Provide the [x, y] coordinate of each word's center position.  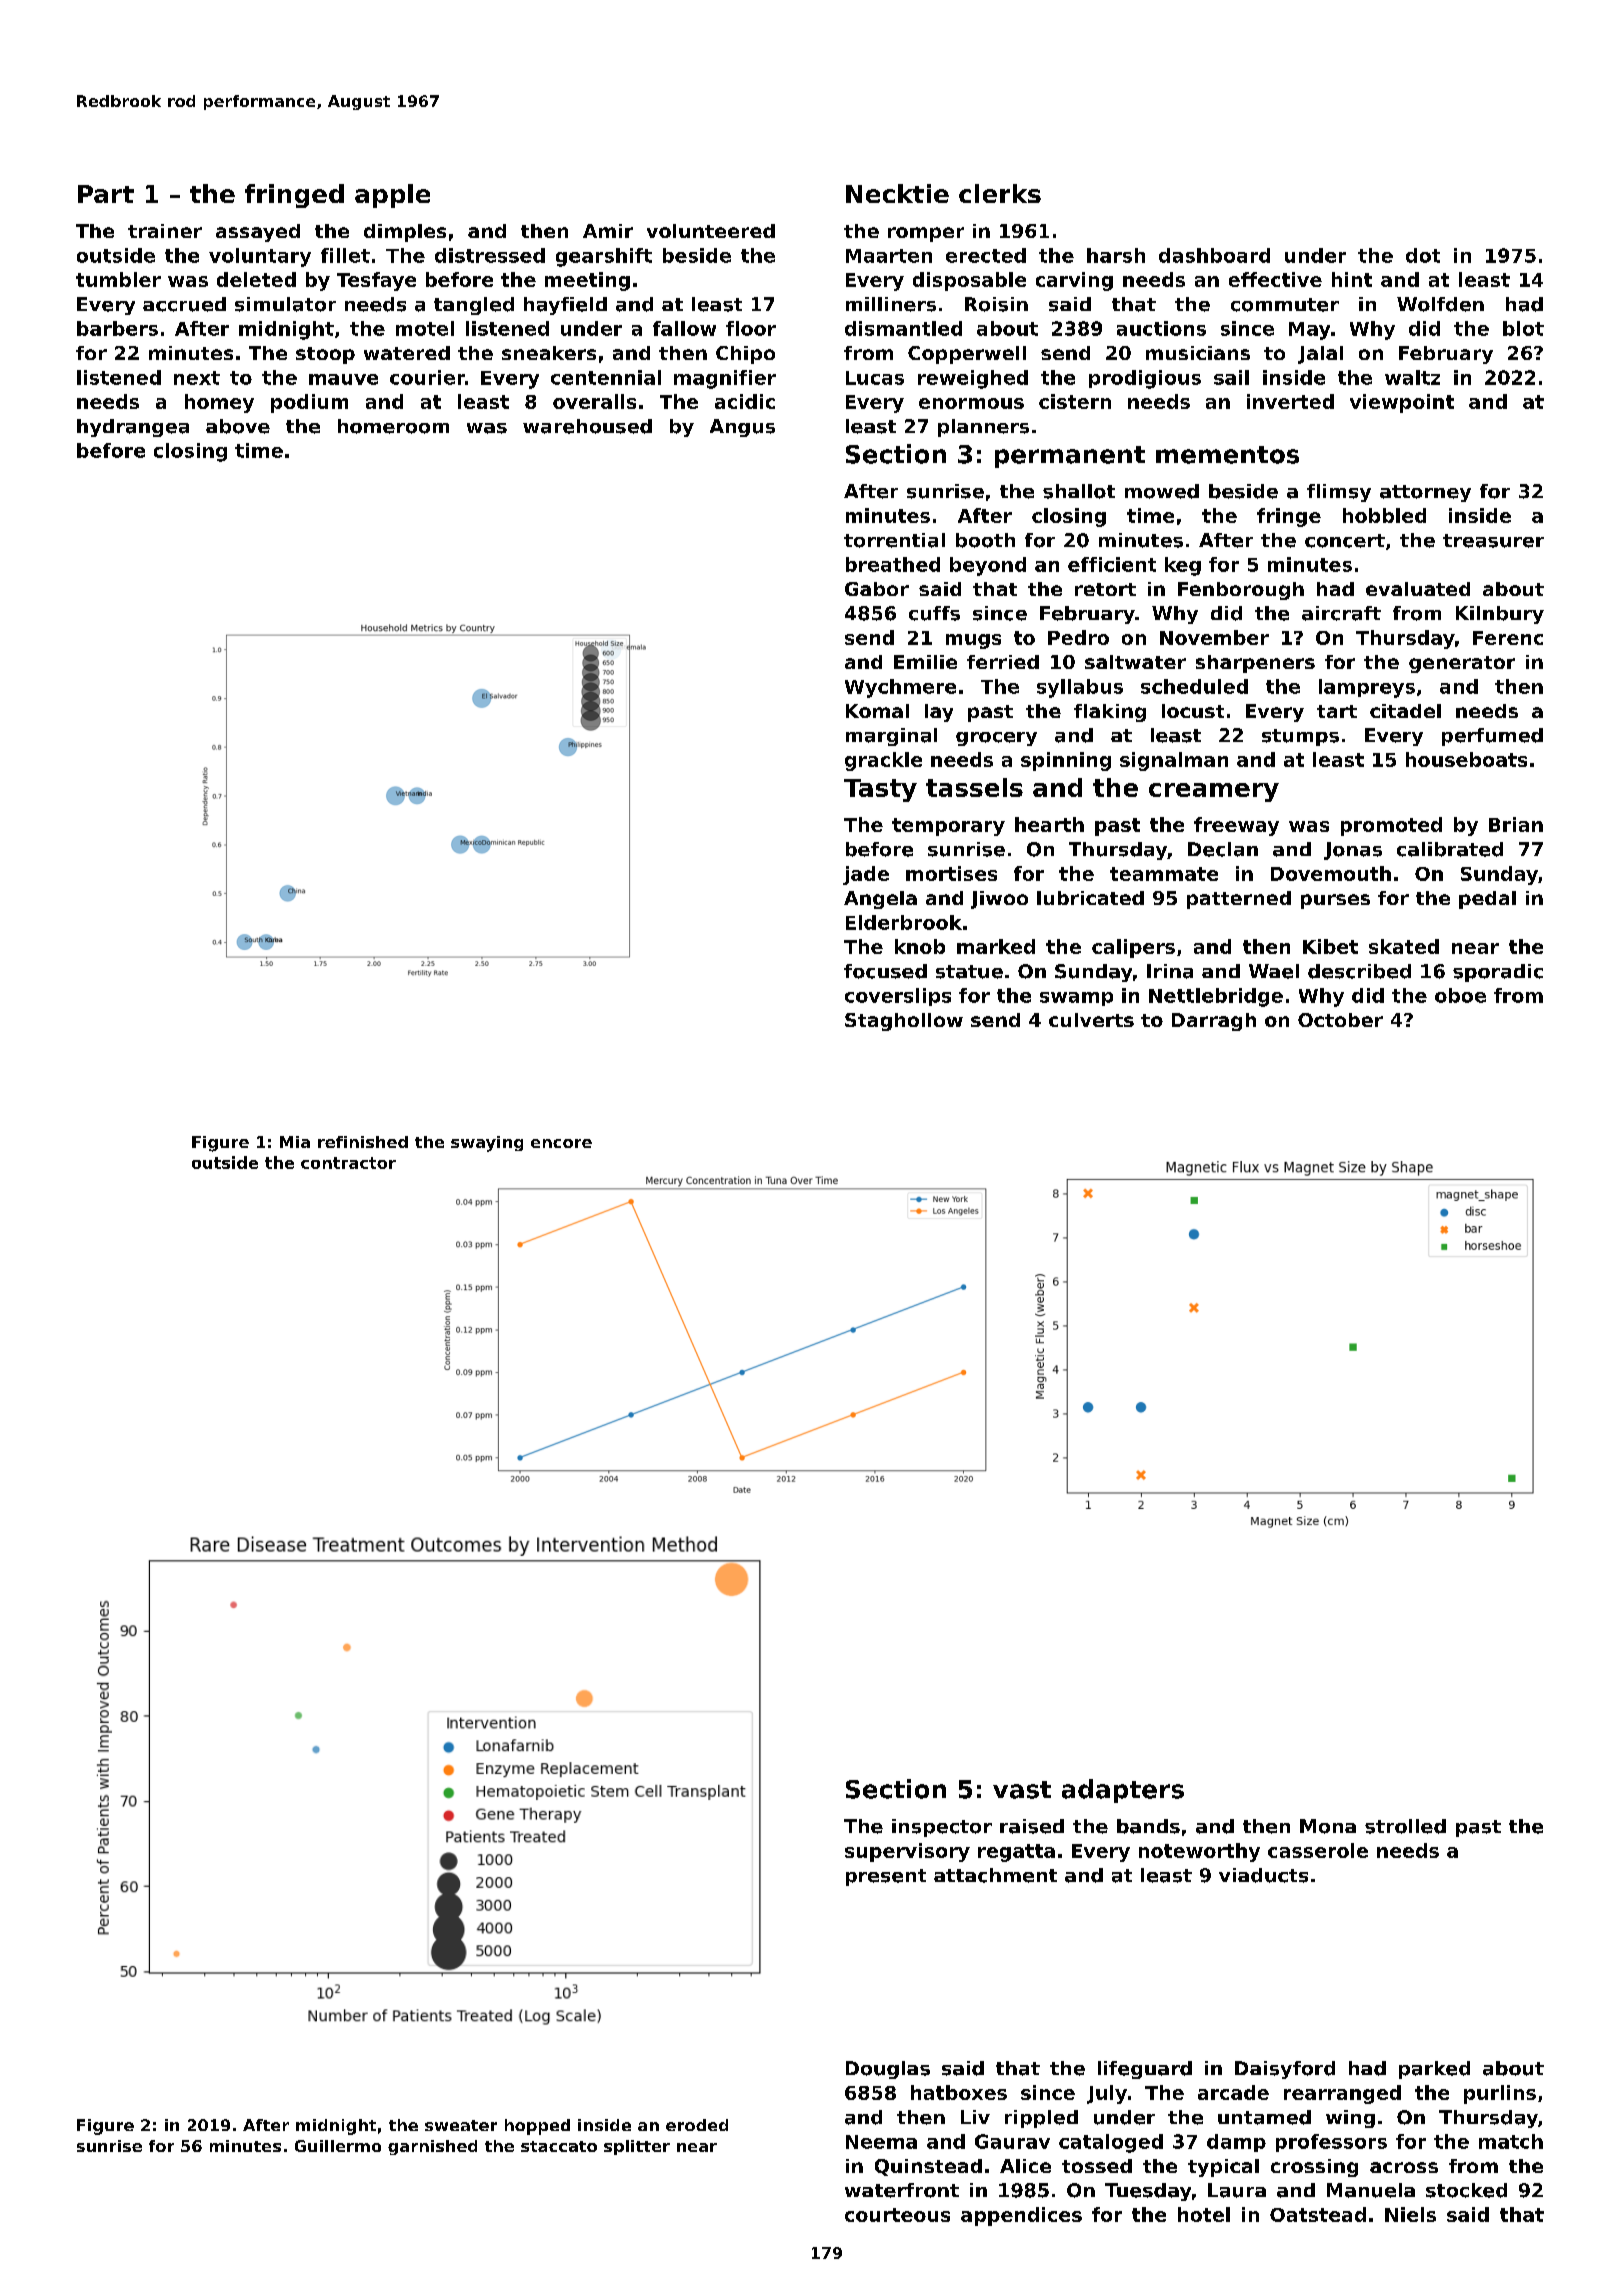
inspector [942, 1828]
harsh [1116, 255]
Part [106, 194]
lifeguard [1145, 2070]
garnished [432, 2147]
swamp [1076, 999]
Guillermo [338, 2146]
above [238, 426]
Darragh [1214, 1022]
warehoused [587, 426]
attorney [1425, 493]
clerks [1000, 193]
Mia [295, 1142]
